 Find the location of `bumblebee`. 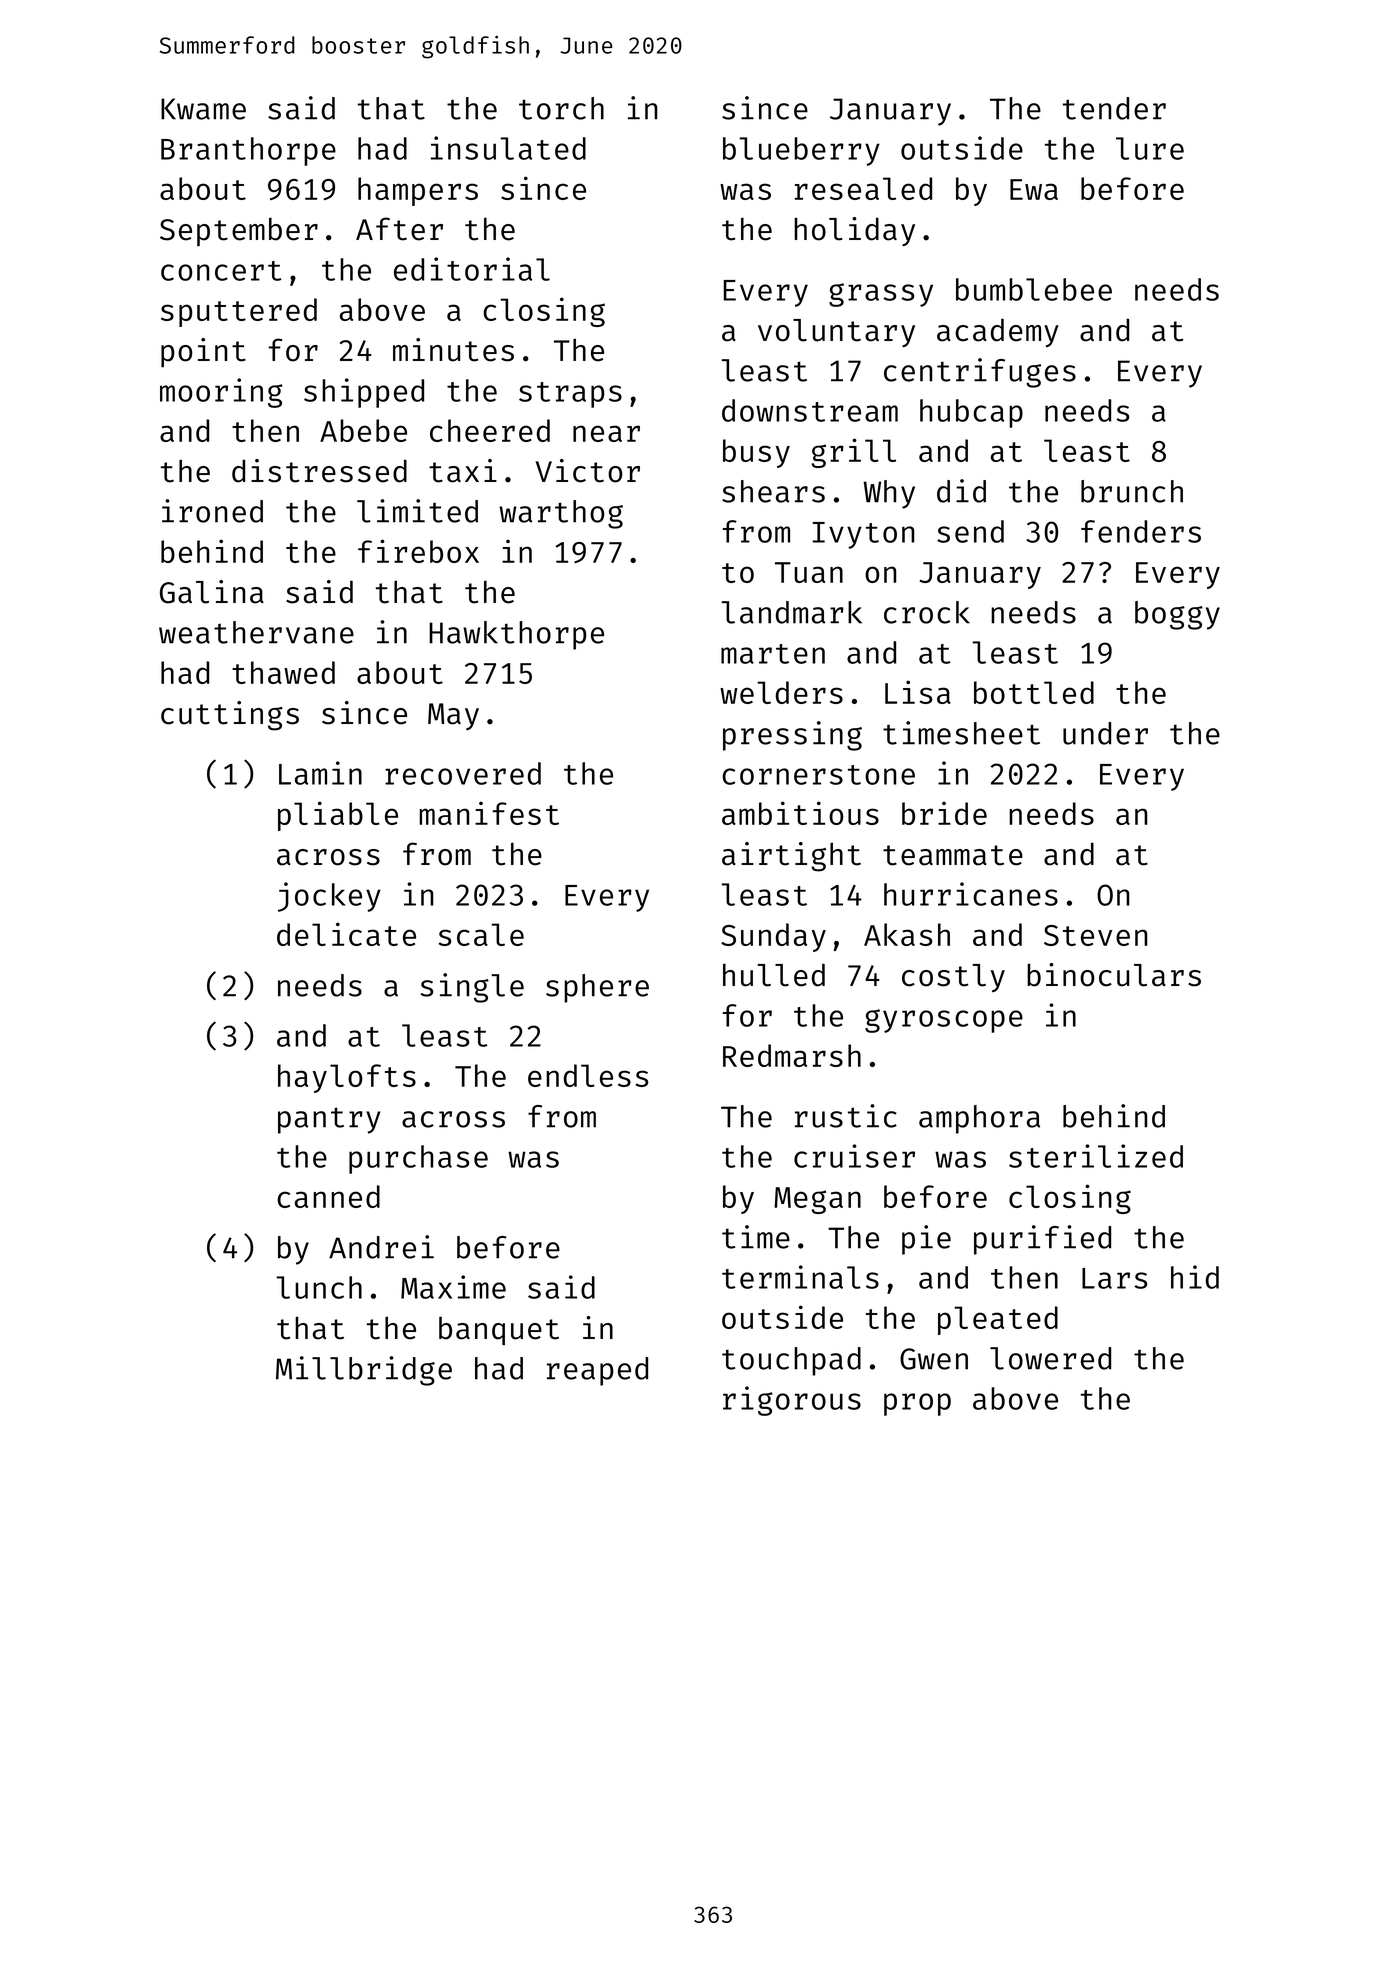

bumblebee is located at coordinates (1034, 289).
